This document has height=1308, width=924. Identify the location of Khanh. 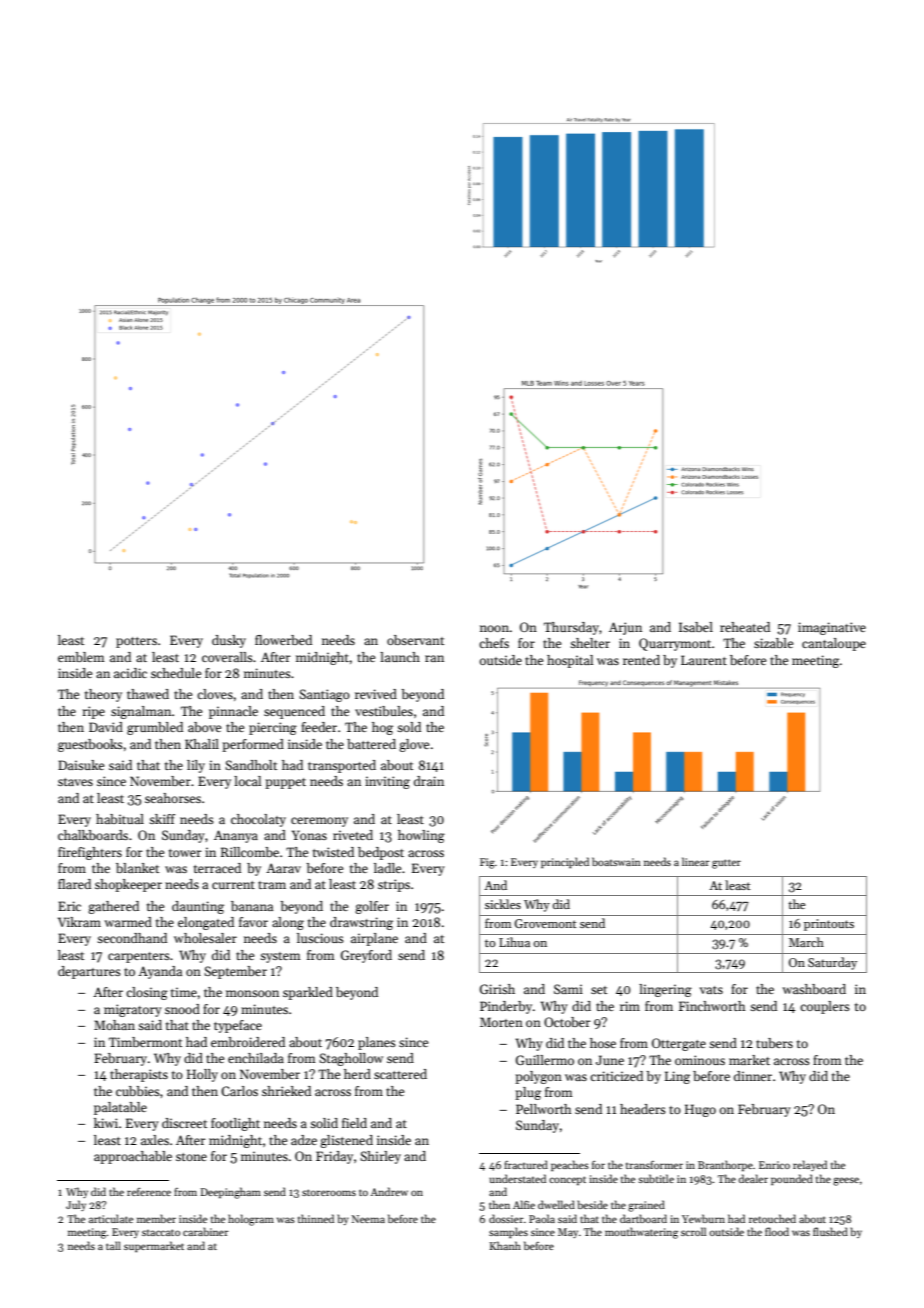
(505, 1245).
